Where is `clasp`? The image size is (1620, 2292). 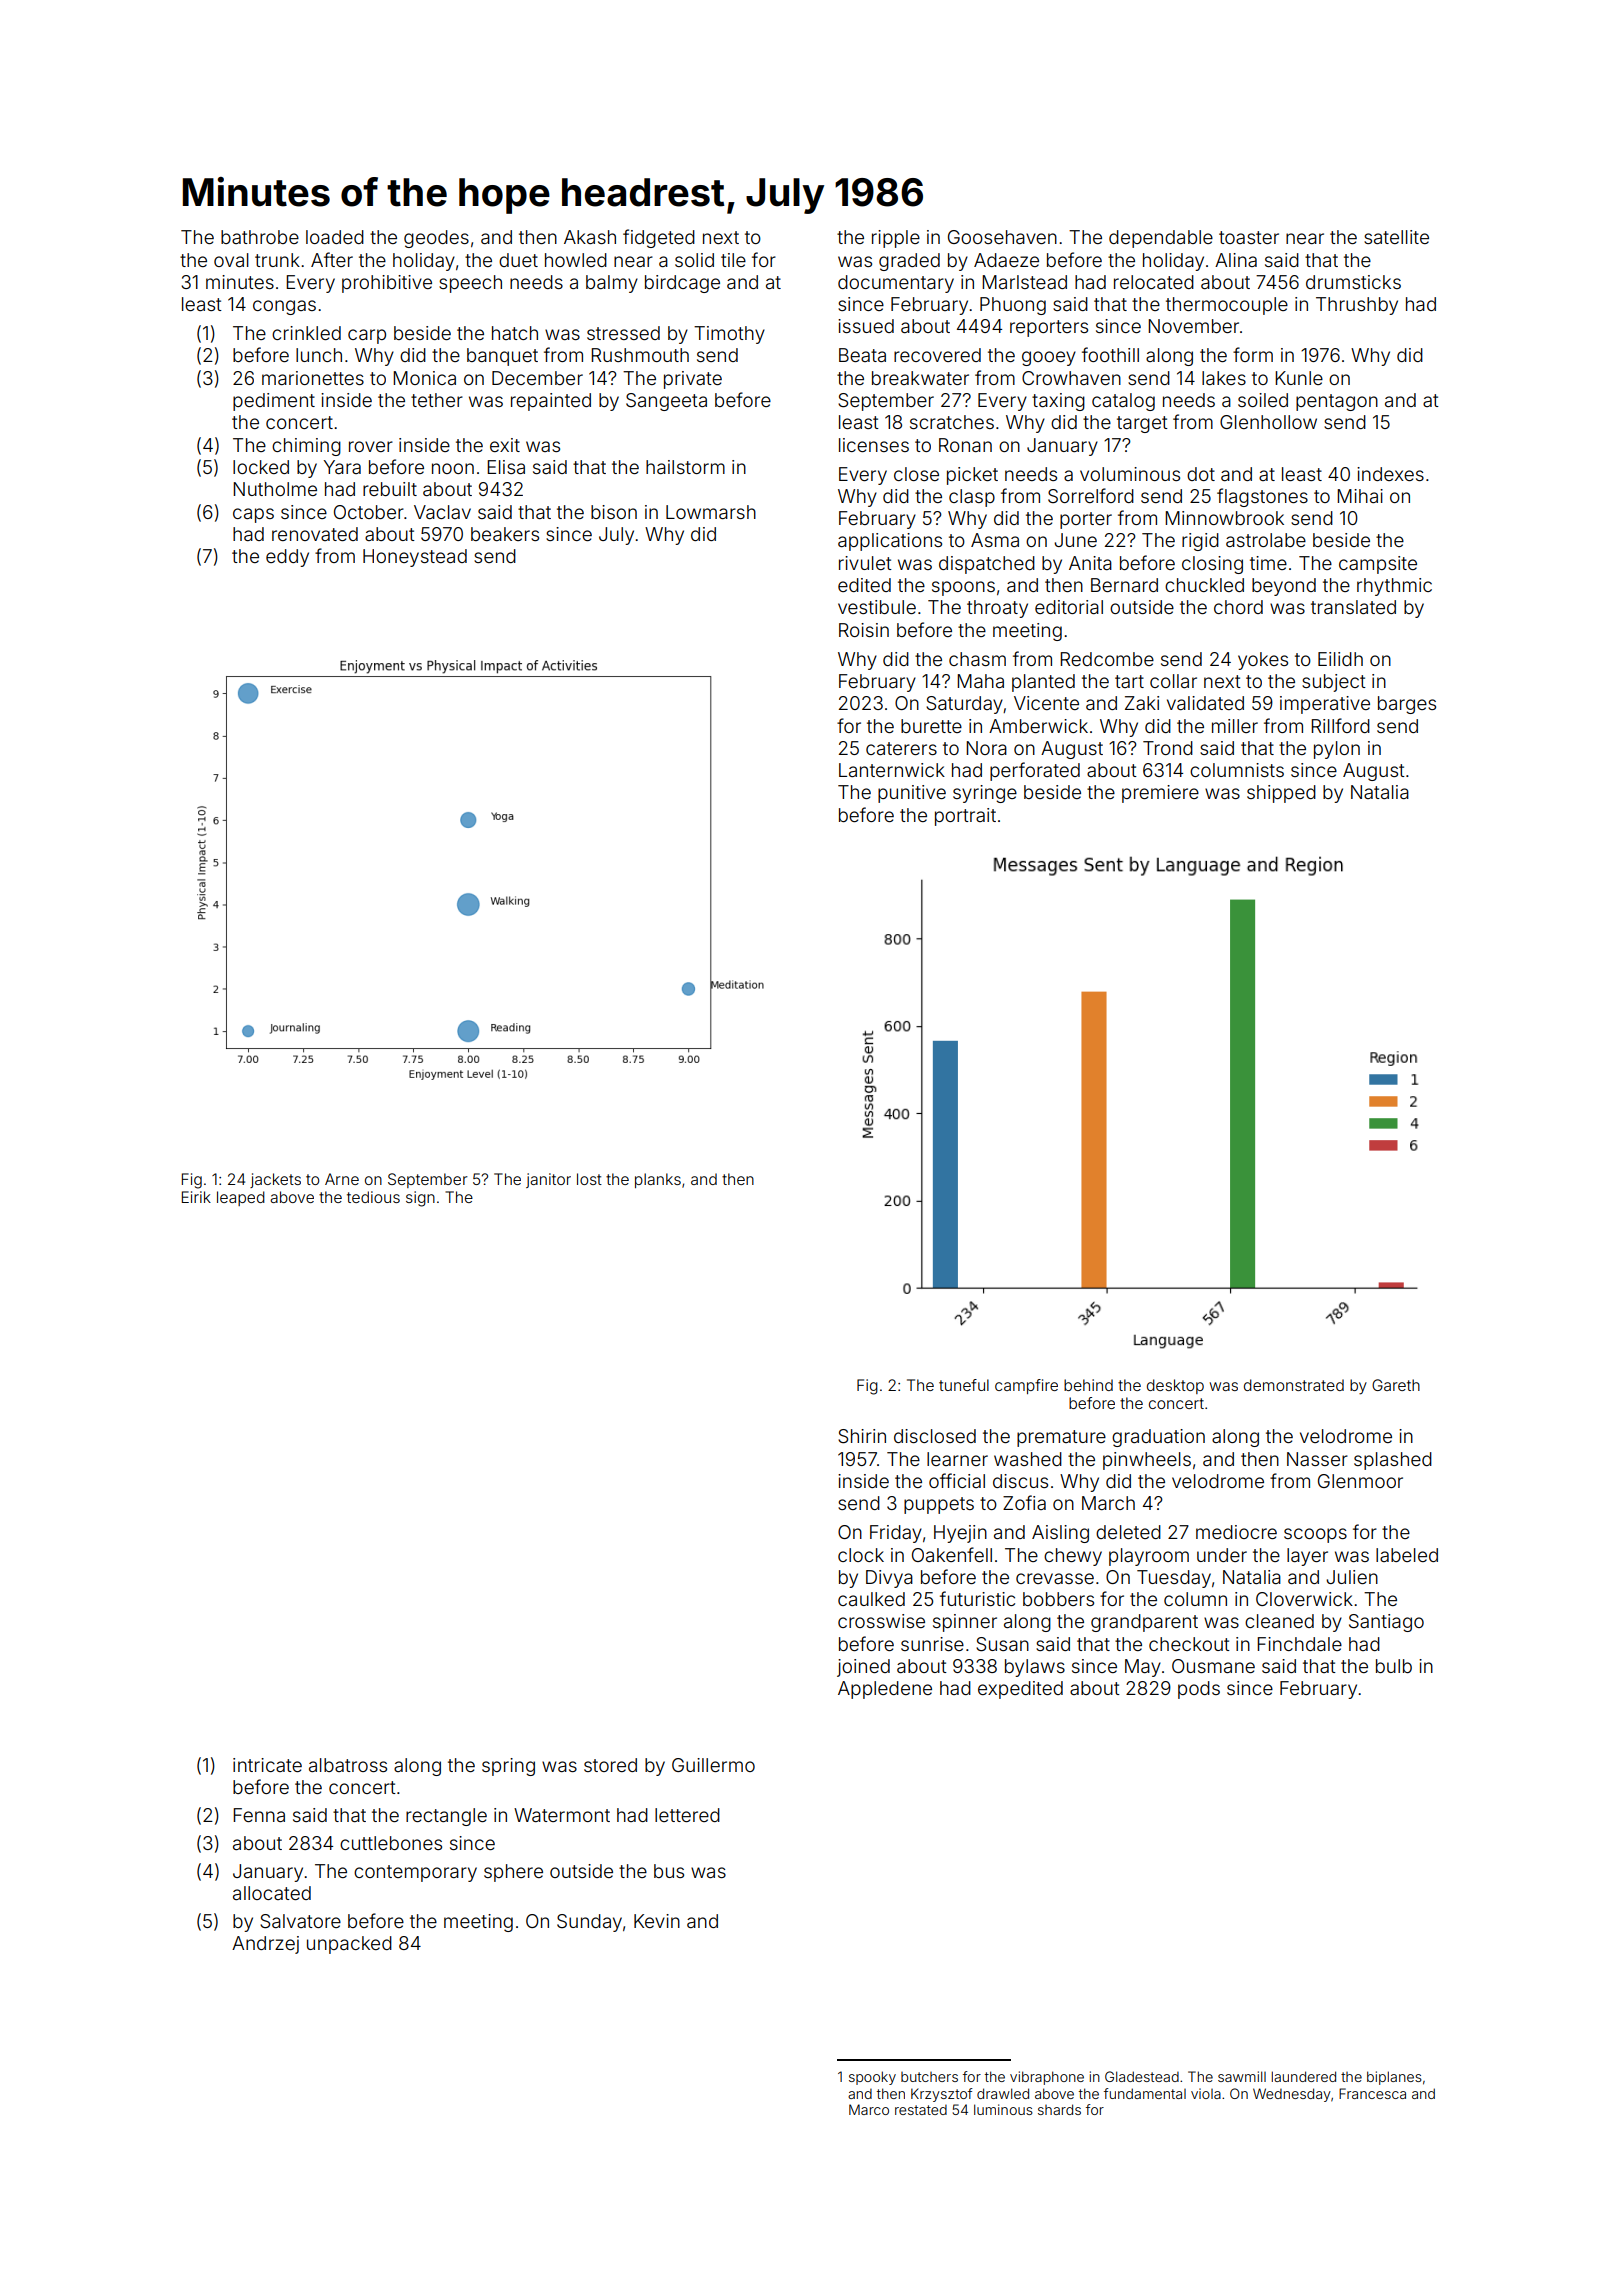 clasp is located at coordinates (972, 498).
